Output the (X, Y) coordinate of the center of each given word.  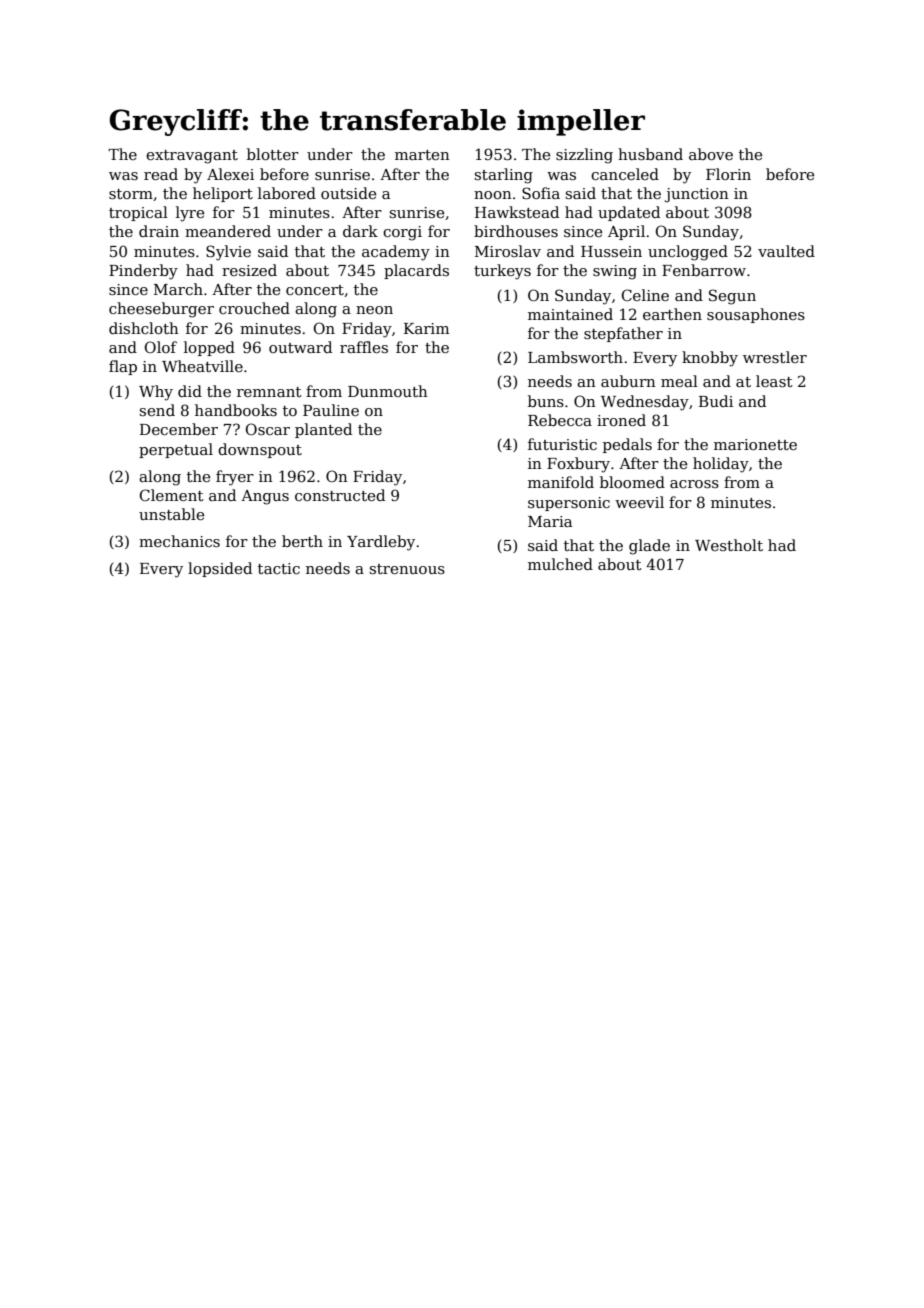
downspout (260, 450)
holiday (721, 465)
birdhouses (516, 231)
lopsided (220, 569)
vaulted (786, 251)
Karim (426, 328)
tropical (138, 213)
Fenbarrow (704, 270)
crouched (254, 308)
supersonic (569, 504)
